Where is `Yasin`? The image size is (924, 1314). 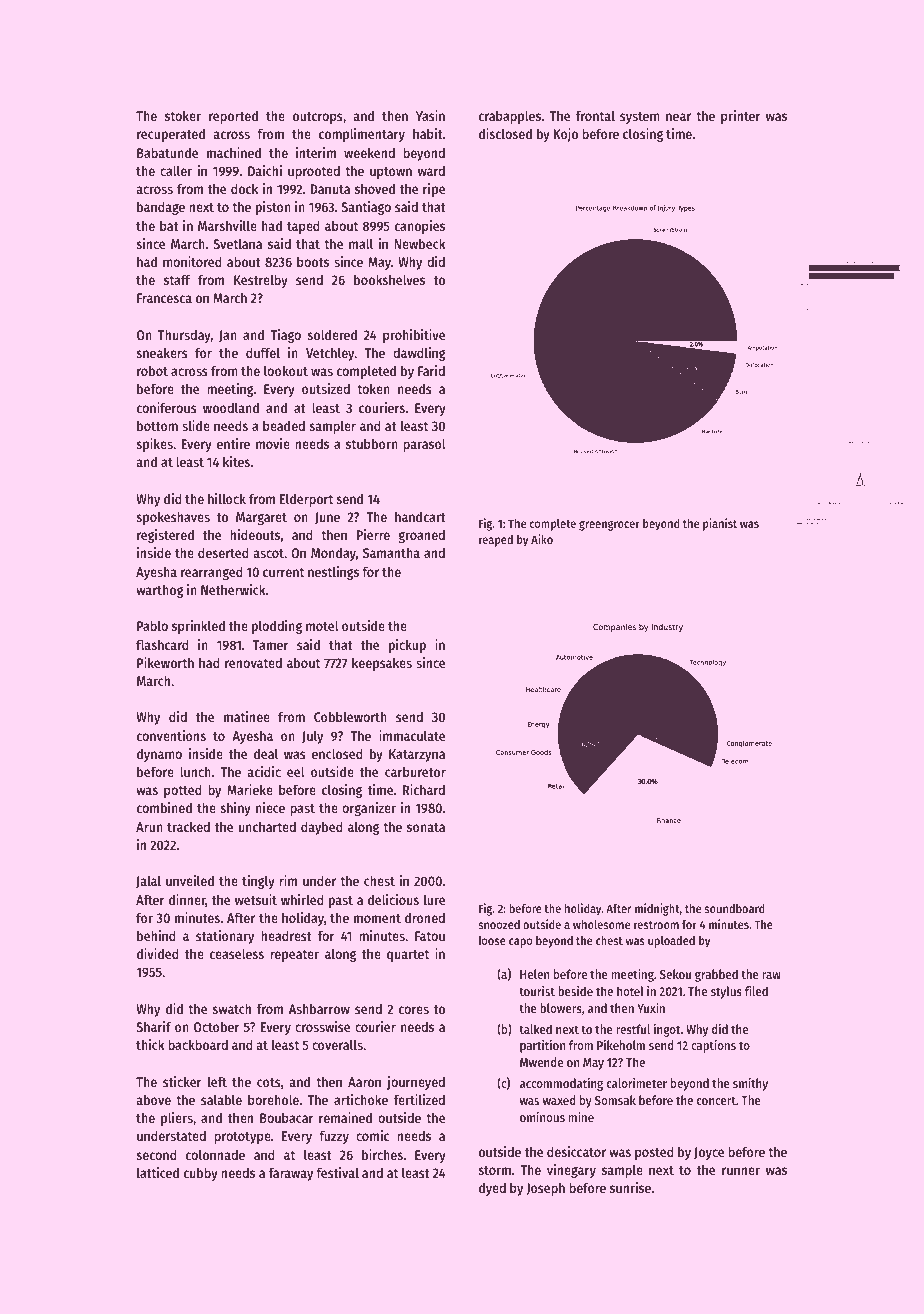
Yasin is located at coordinates (430, 115).
